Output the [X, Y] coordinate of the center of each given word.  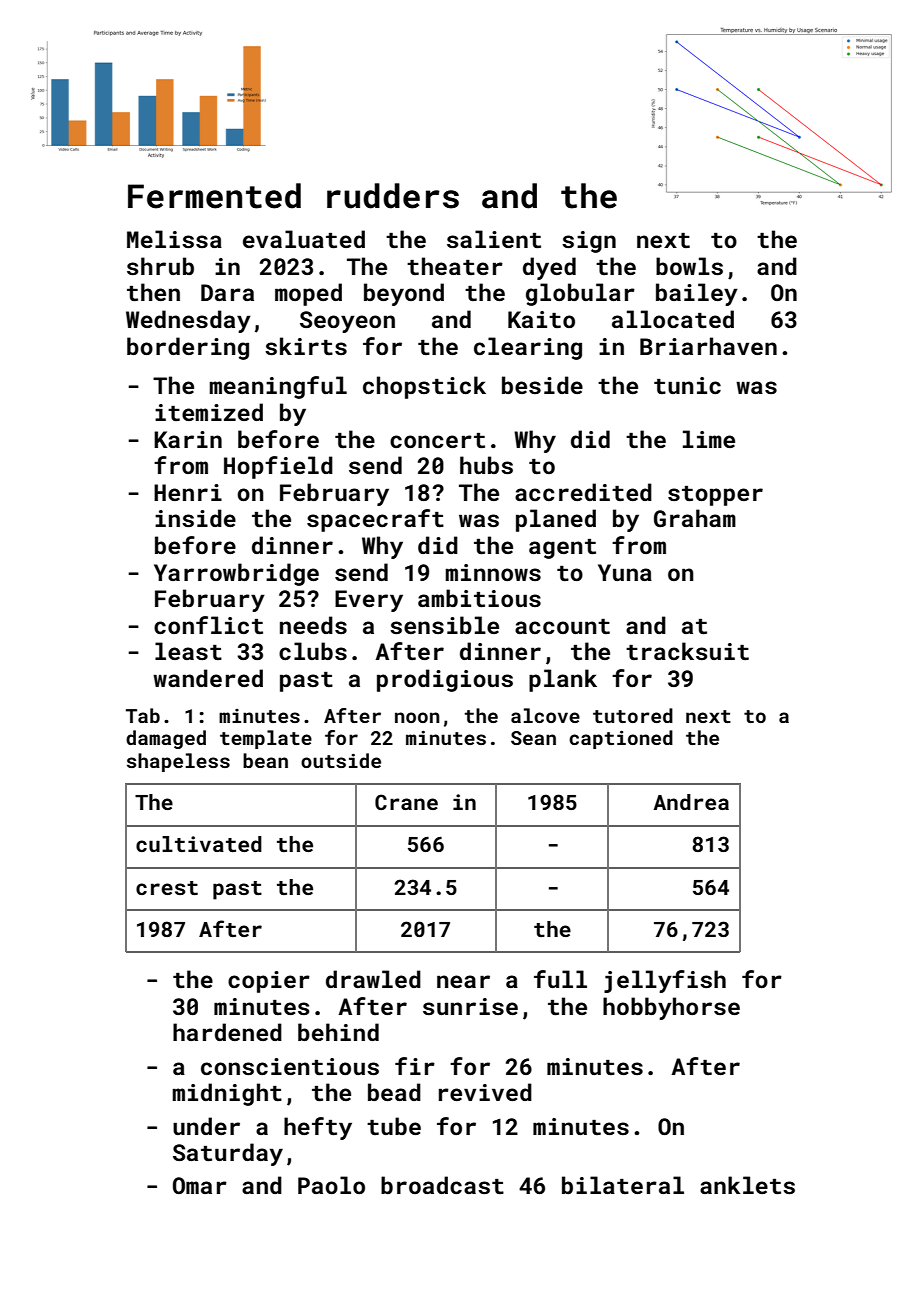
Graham [695, 518]
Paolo [331, 1185]
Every [369, 601]
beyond [404, 294]
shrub [160, 266]
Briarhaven [708, 346]
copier [269, 982]
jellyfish [665, 981]
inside [195, 518]
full [560, 979]
